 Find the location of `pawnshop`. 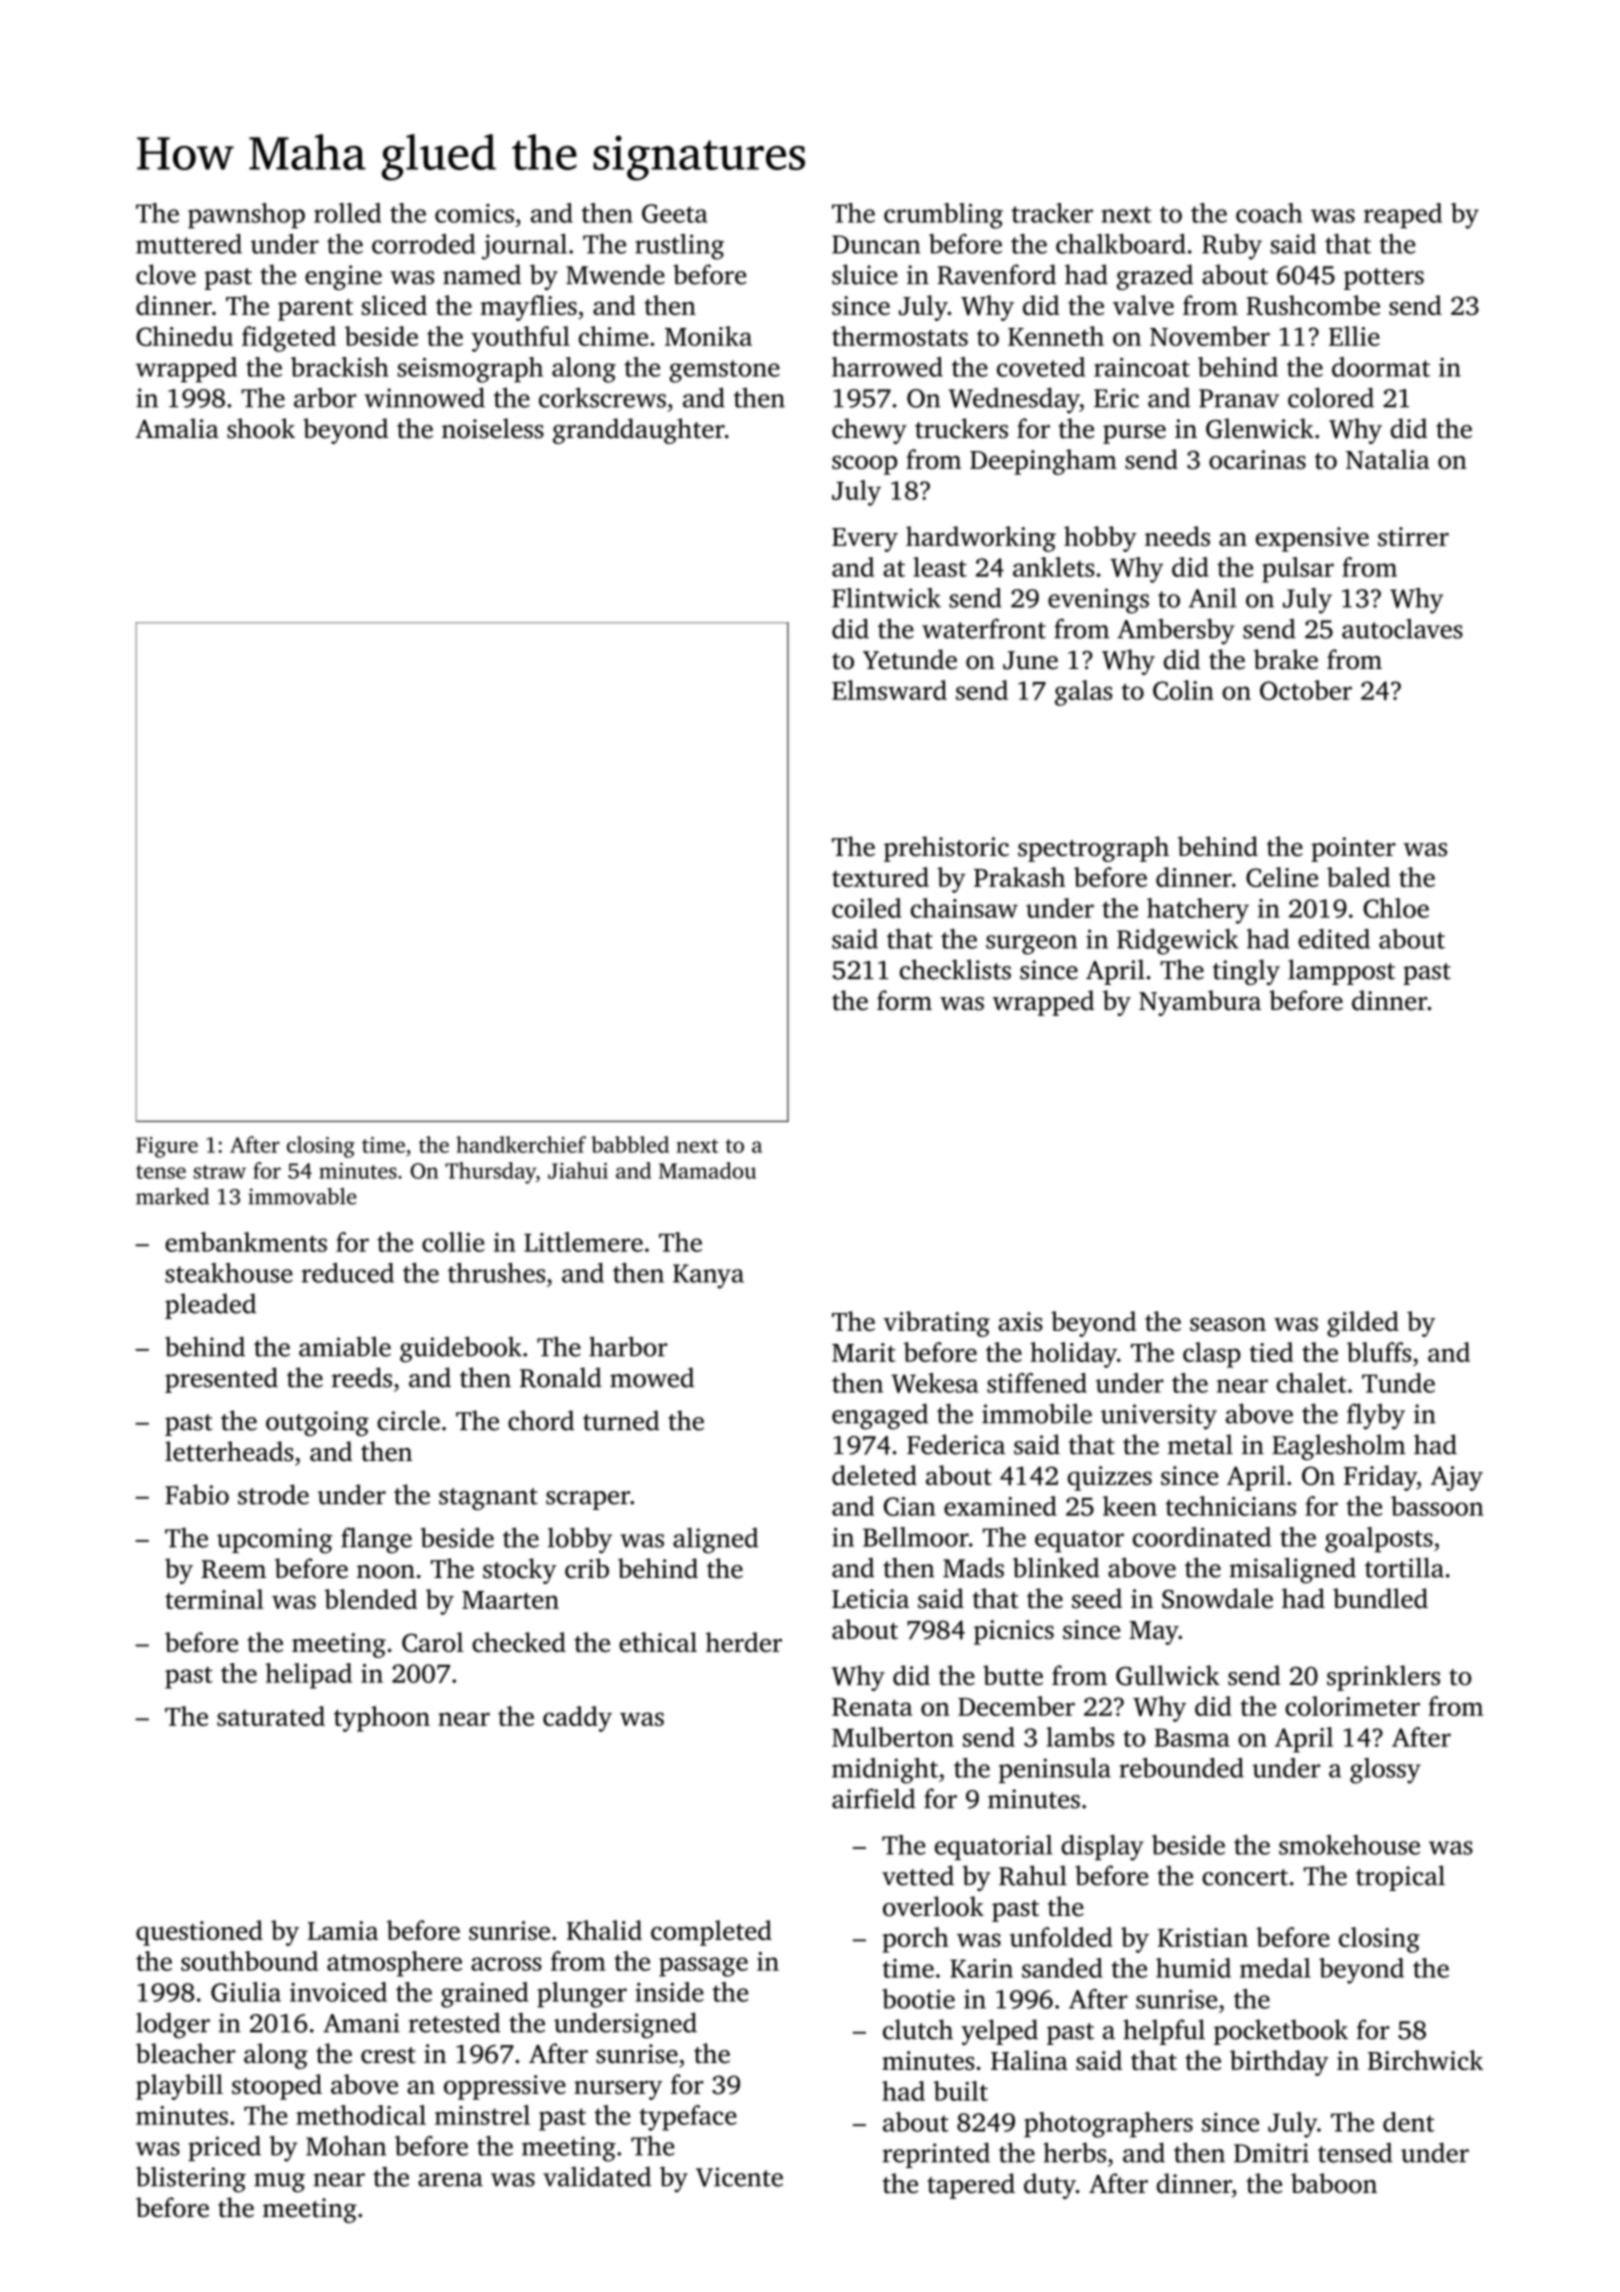

pawnshop is located at coordinates (246, 216).
